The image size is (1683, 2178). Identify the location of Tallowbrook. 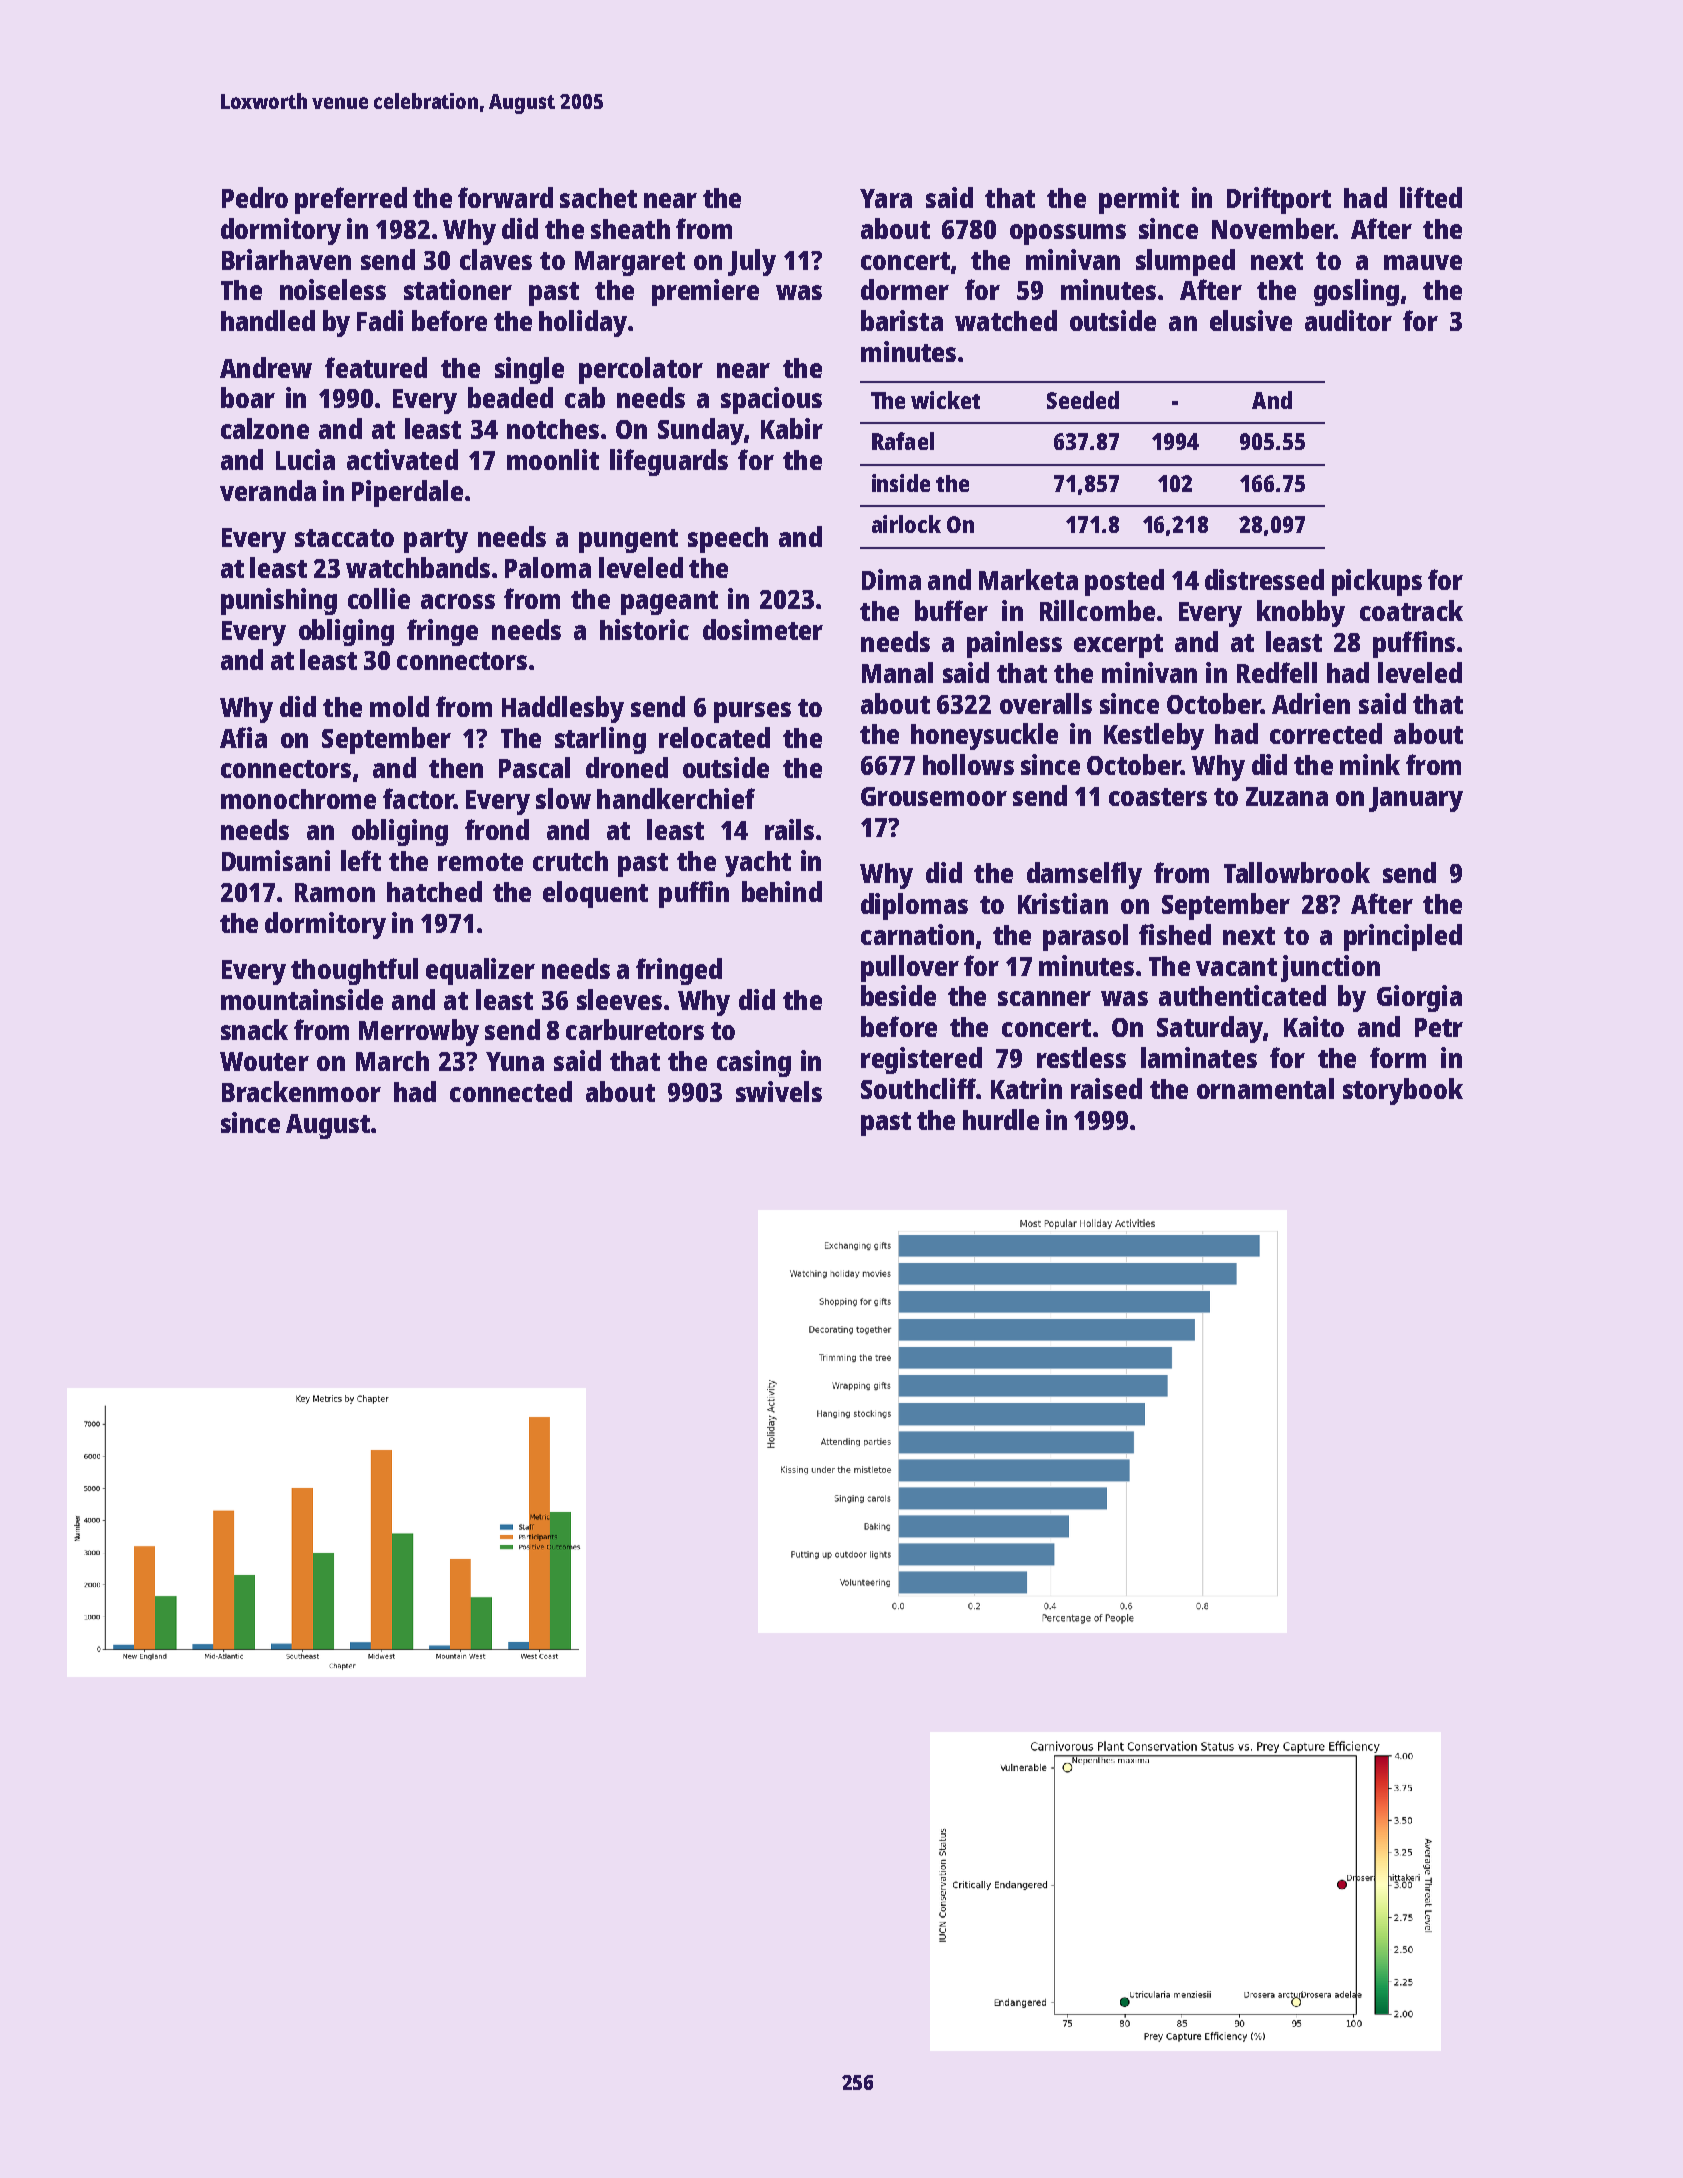
(1297, 872).
